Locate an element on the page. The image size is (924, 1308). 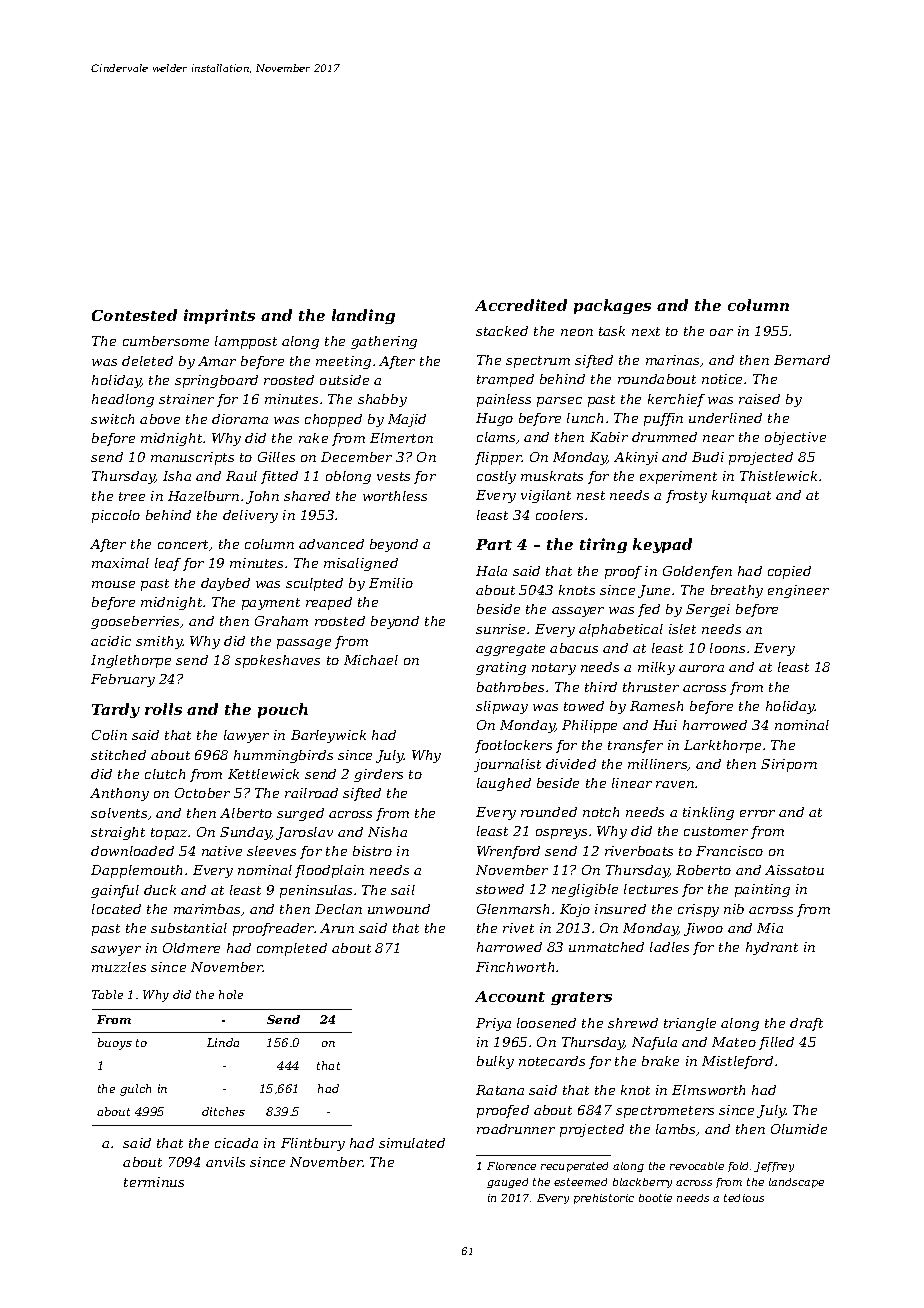
native is located at coordinates (222, 851).
